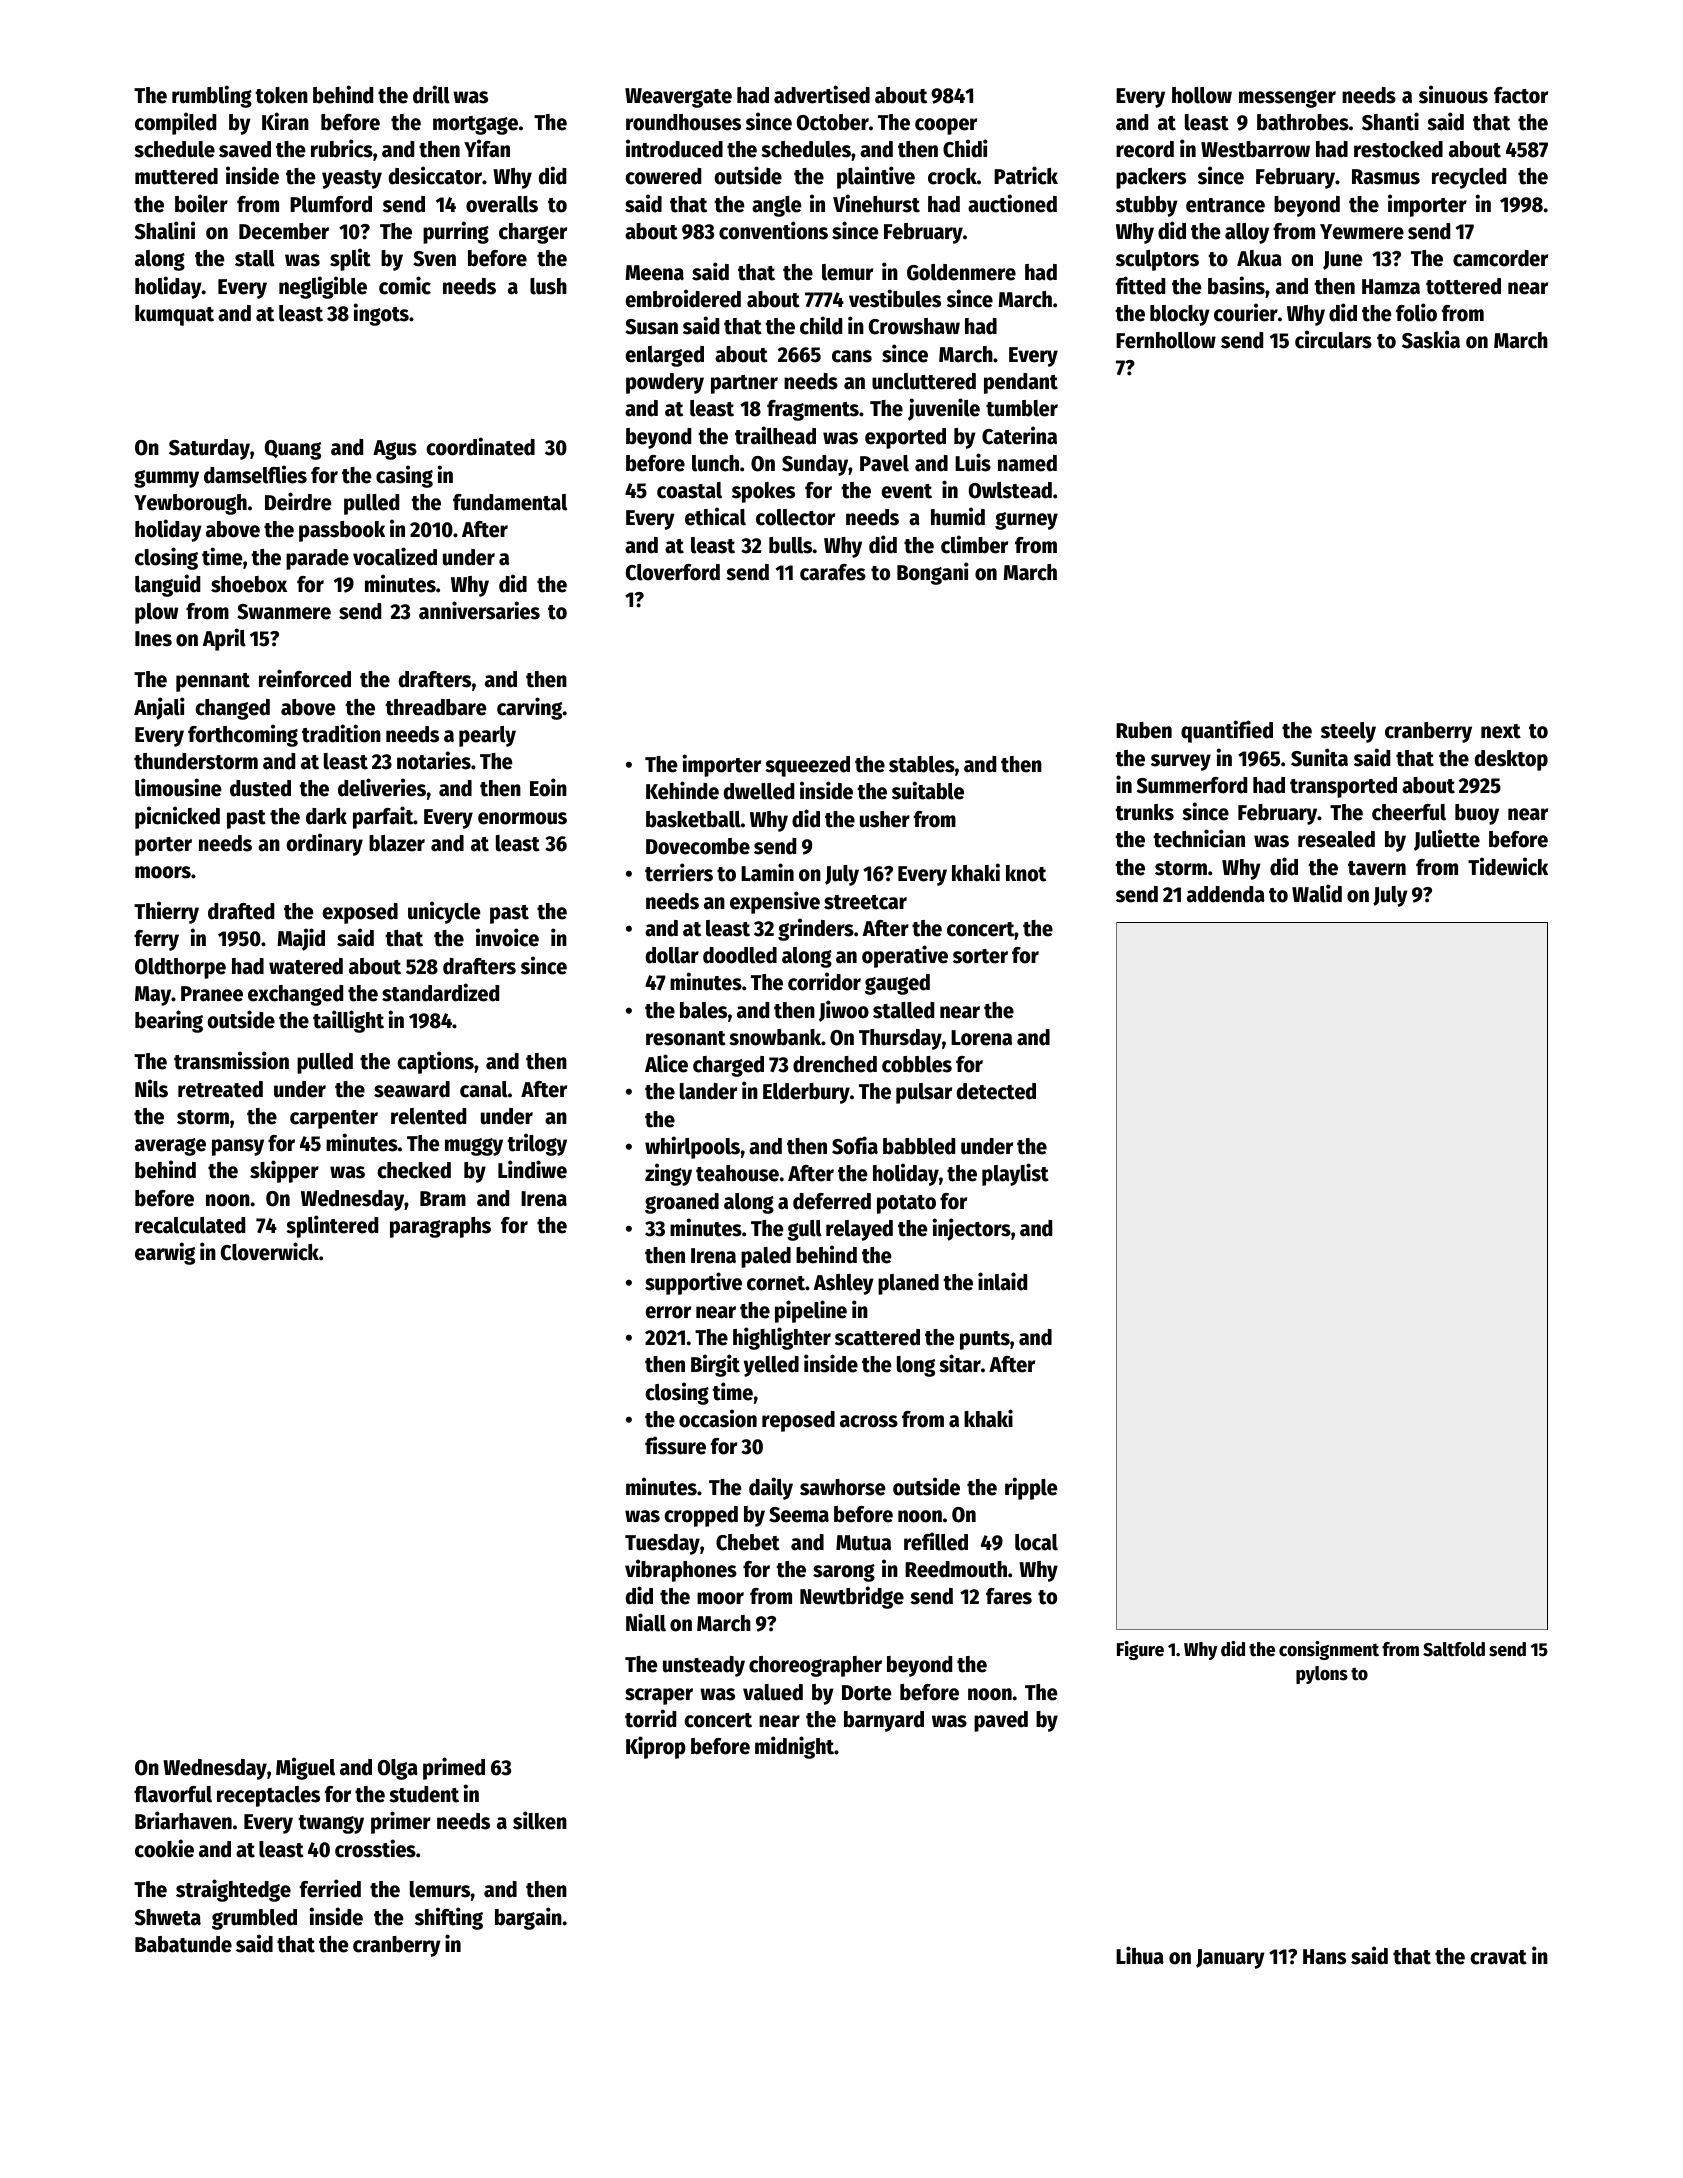 The height and width of the screenshot is (2178, 1683). Describe the element at coordinates (167, 585) in the screenshot. I see `languid` at that location.
